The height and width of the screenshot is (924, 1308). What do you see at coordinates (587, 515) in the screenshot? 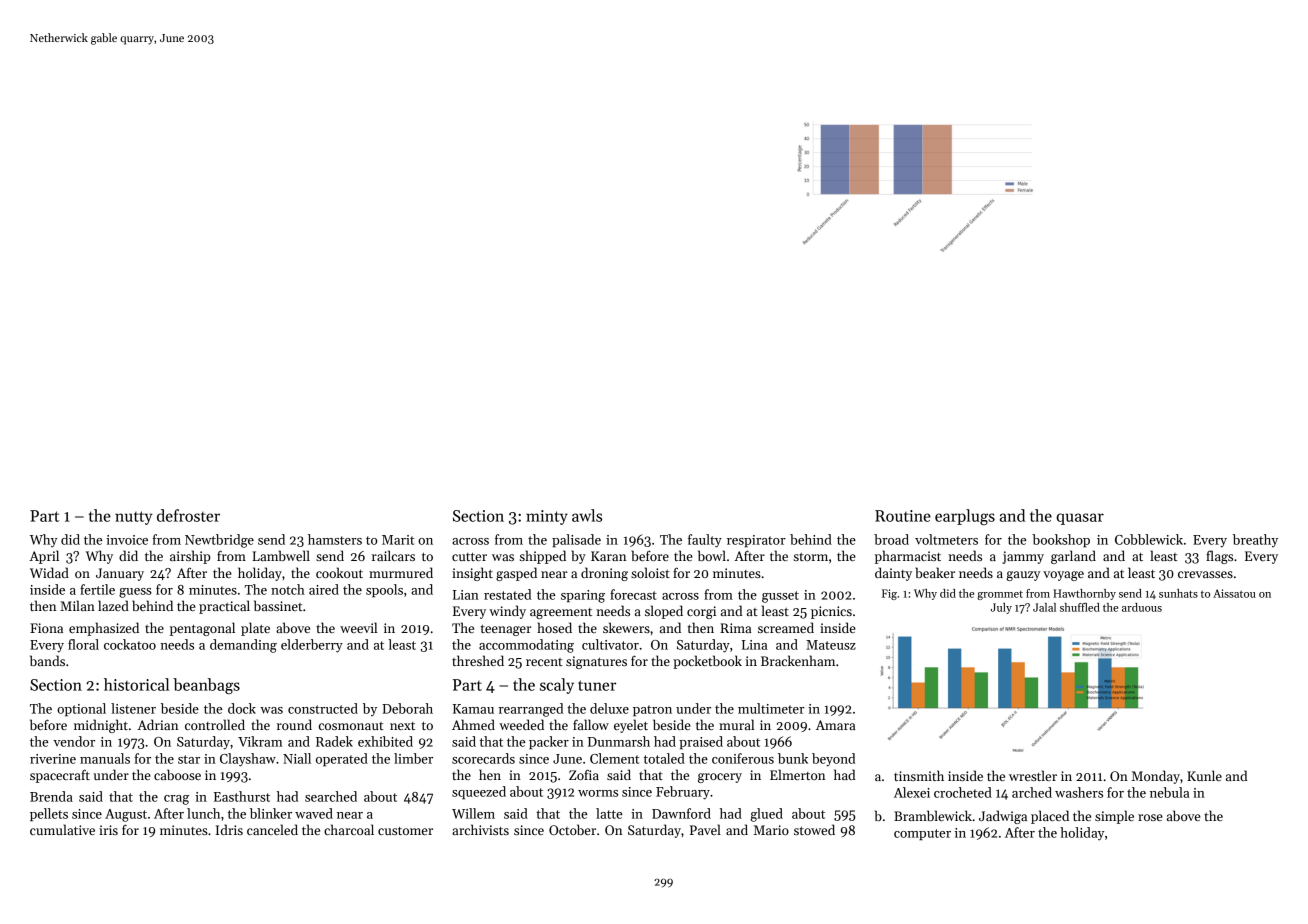
I see `awls` at bounding box center [587, 515].
